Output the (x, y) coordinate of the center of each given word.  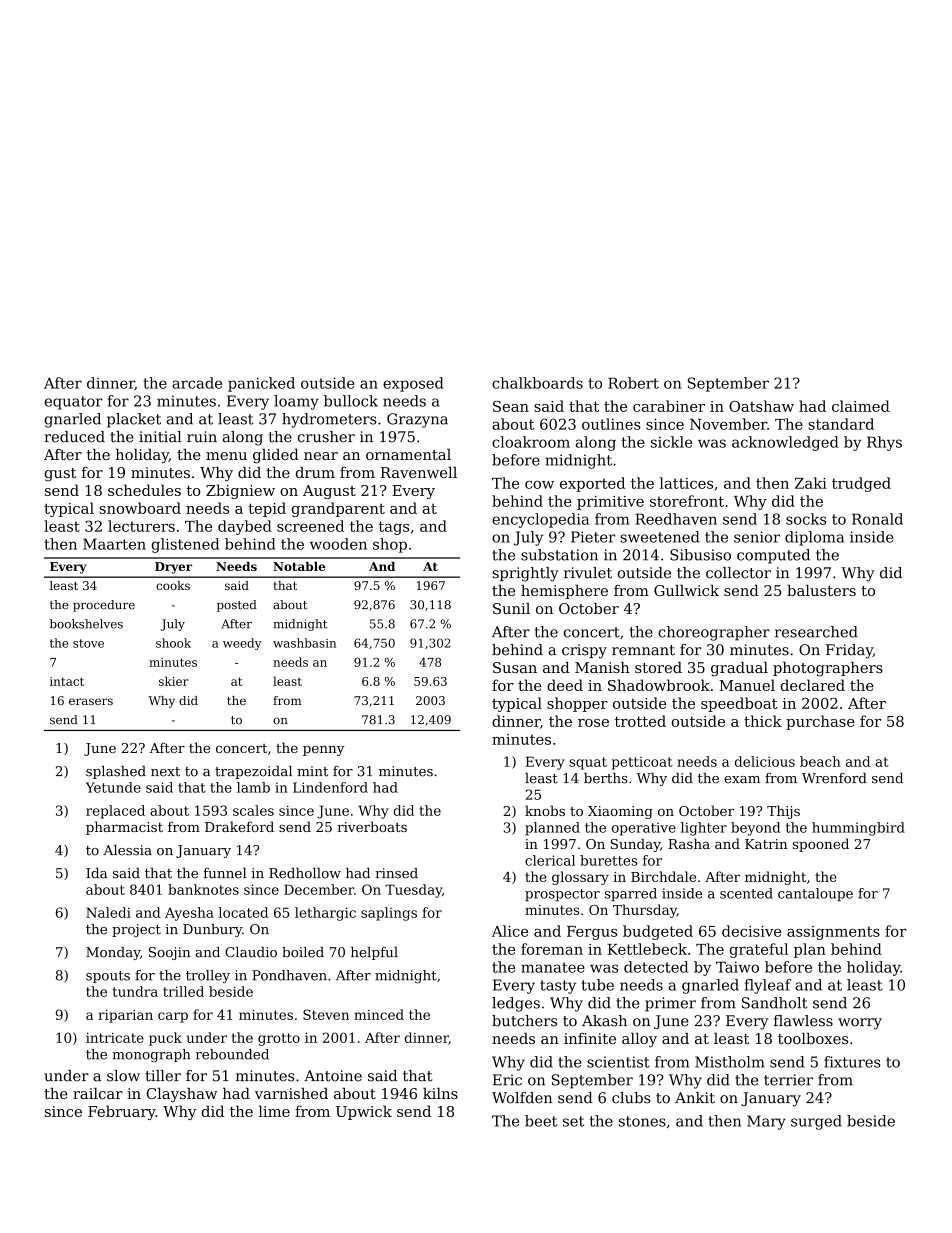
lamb (253, 787)
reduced (74, 437)
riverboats (372, 826)
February (122, 1112)
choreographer (714, 633)
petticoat (642, 763)
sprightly (525, 574)
